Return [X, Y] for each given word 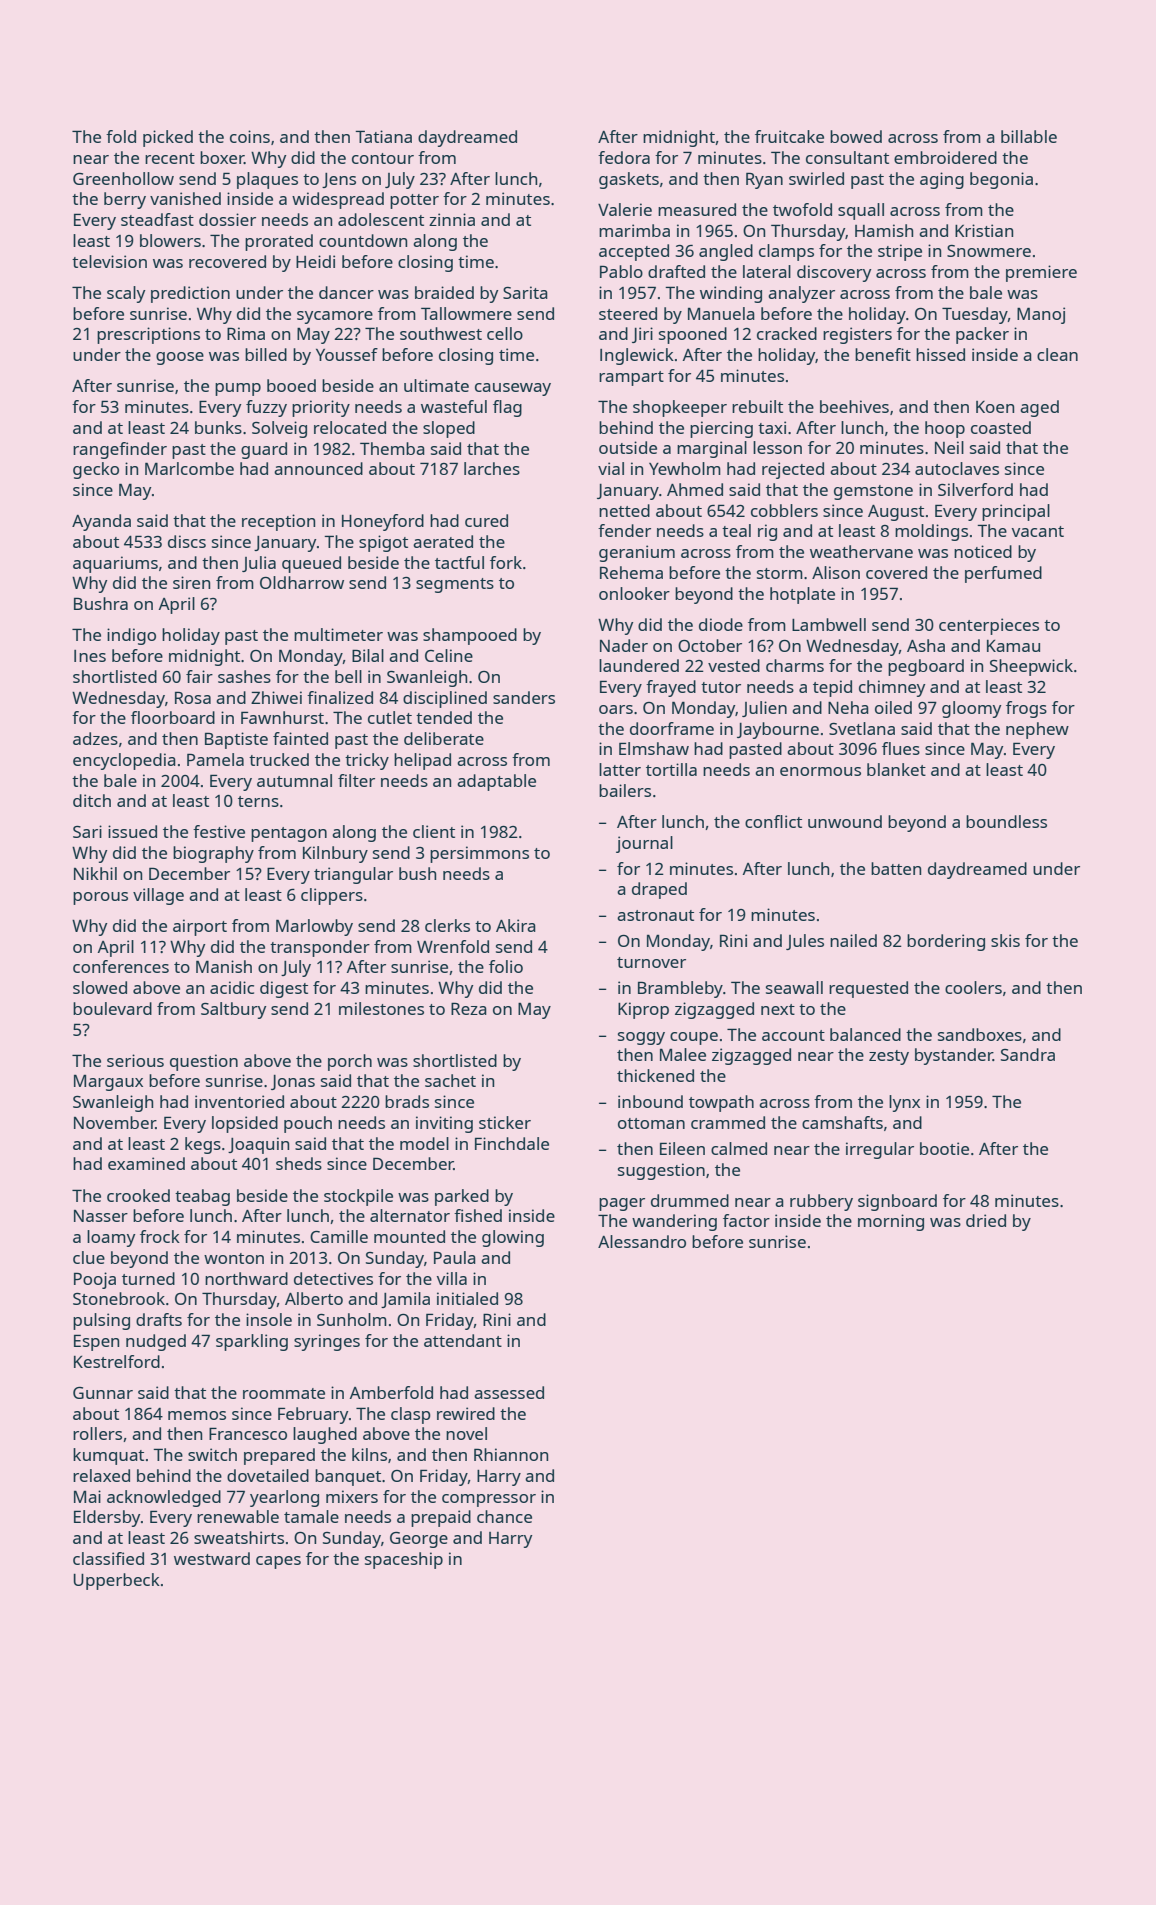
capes [278, 1562]
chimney [892, 688]
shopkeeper [680, 408]
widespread [338, 200]
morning [891, 1222]
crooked [138, 1195]
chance [504, 1516]
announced [318, 468]
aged [1039, 408]
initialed [467, 1298]
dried [986, 1220]
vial [611, 468]
